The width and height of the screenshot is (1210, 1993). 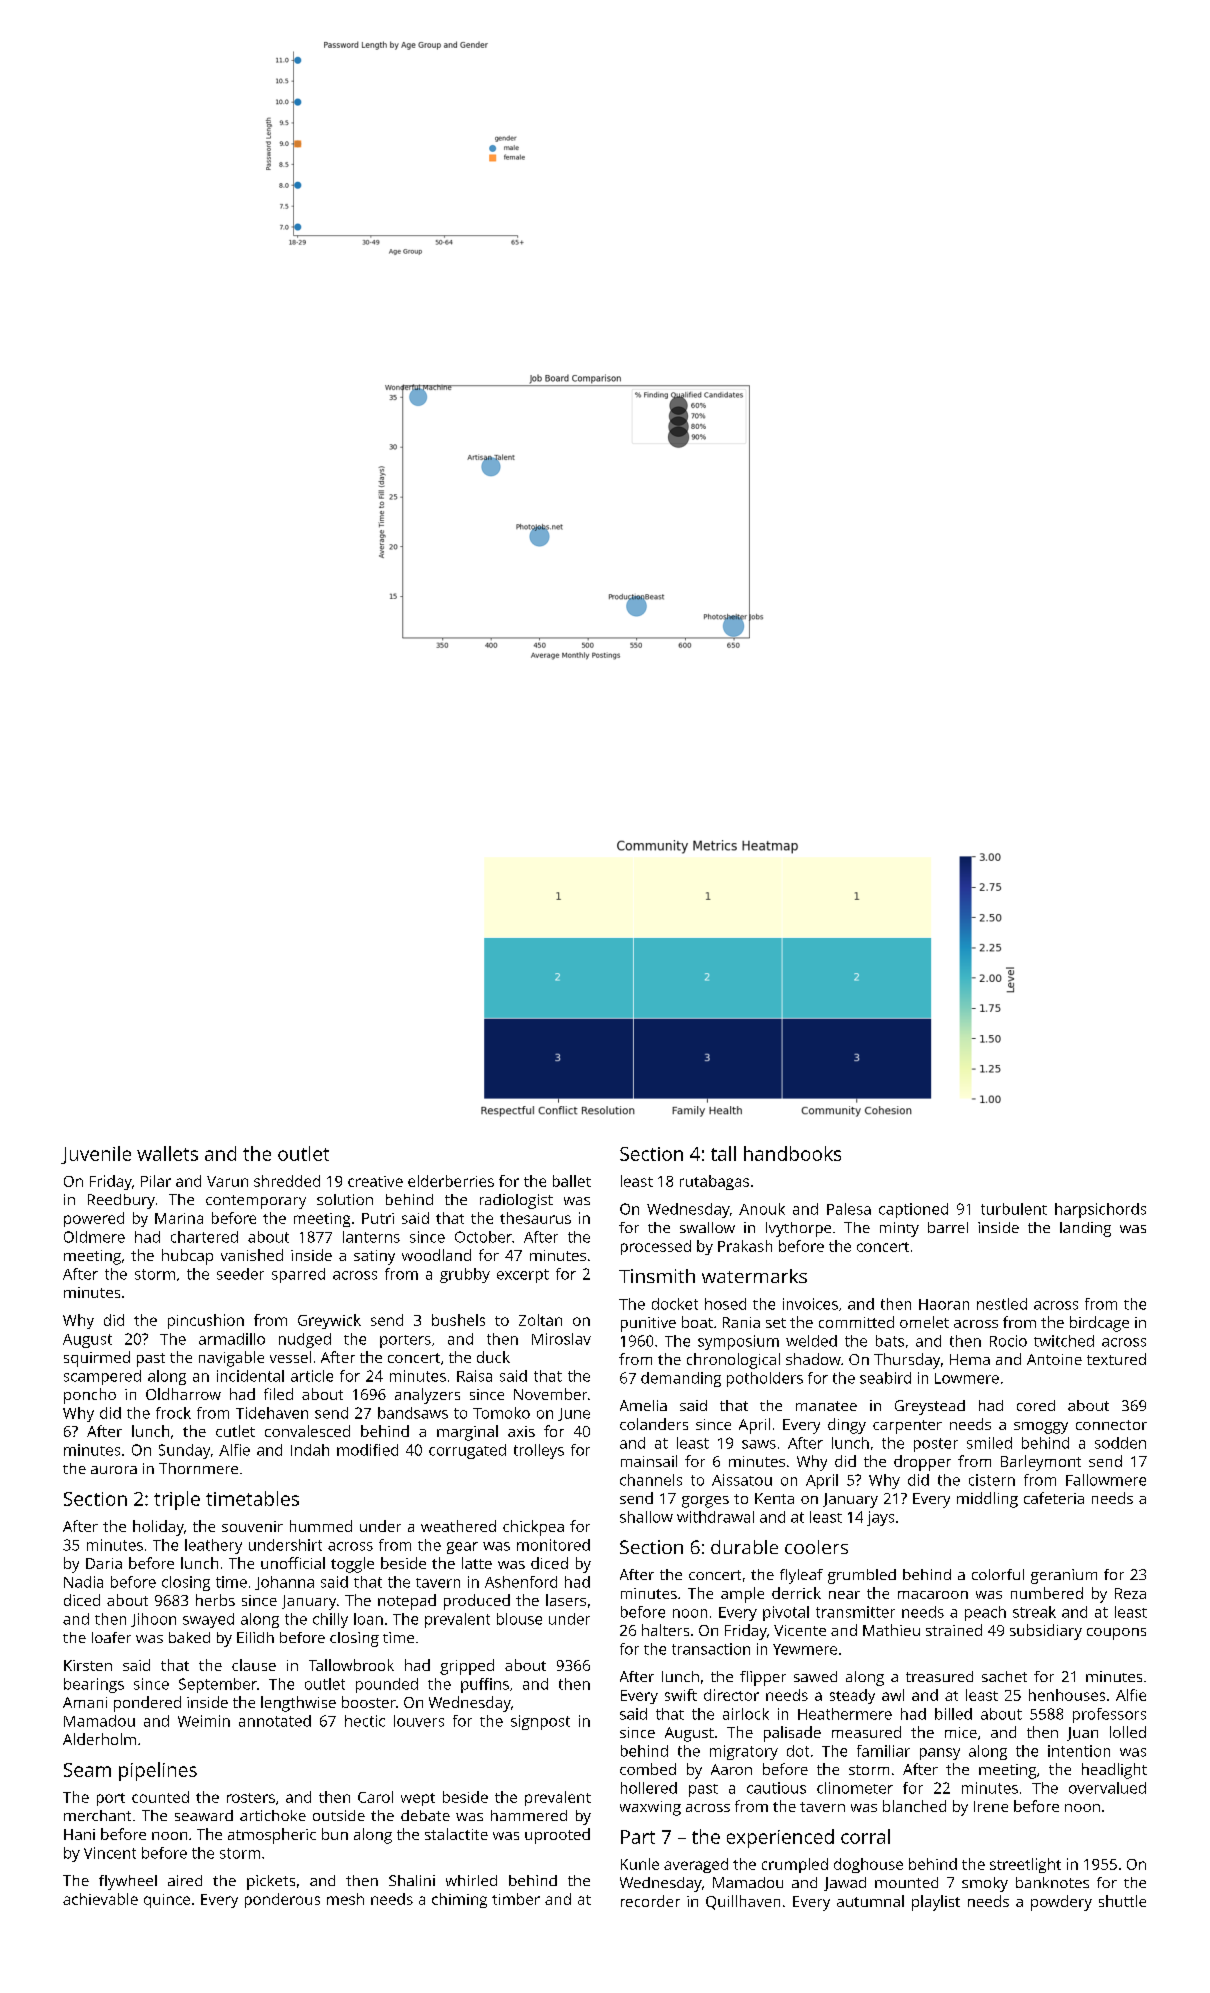 I want to click on docket, so click(x=675, y=1304).
